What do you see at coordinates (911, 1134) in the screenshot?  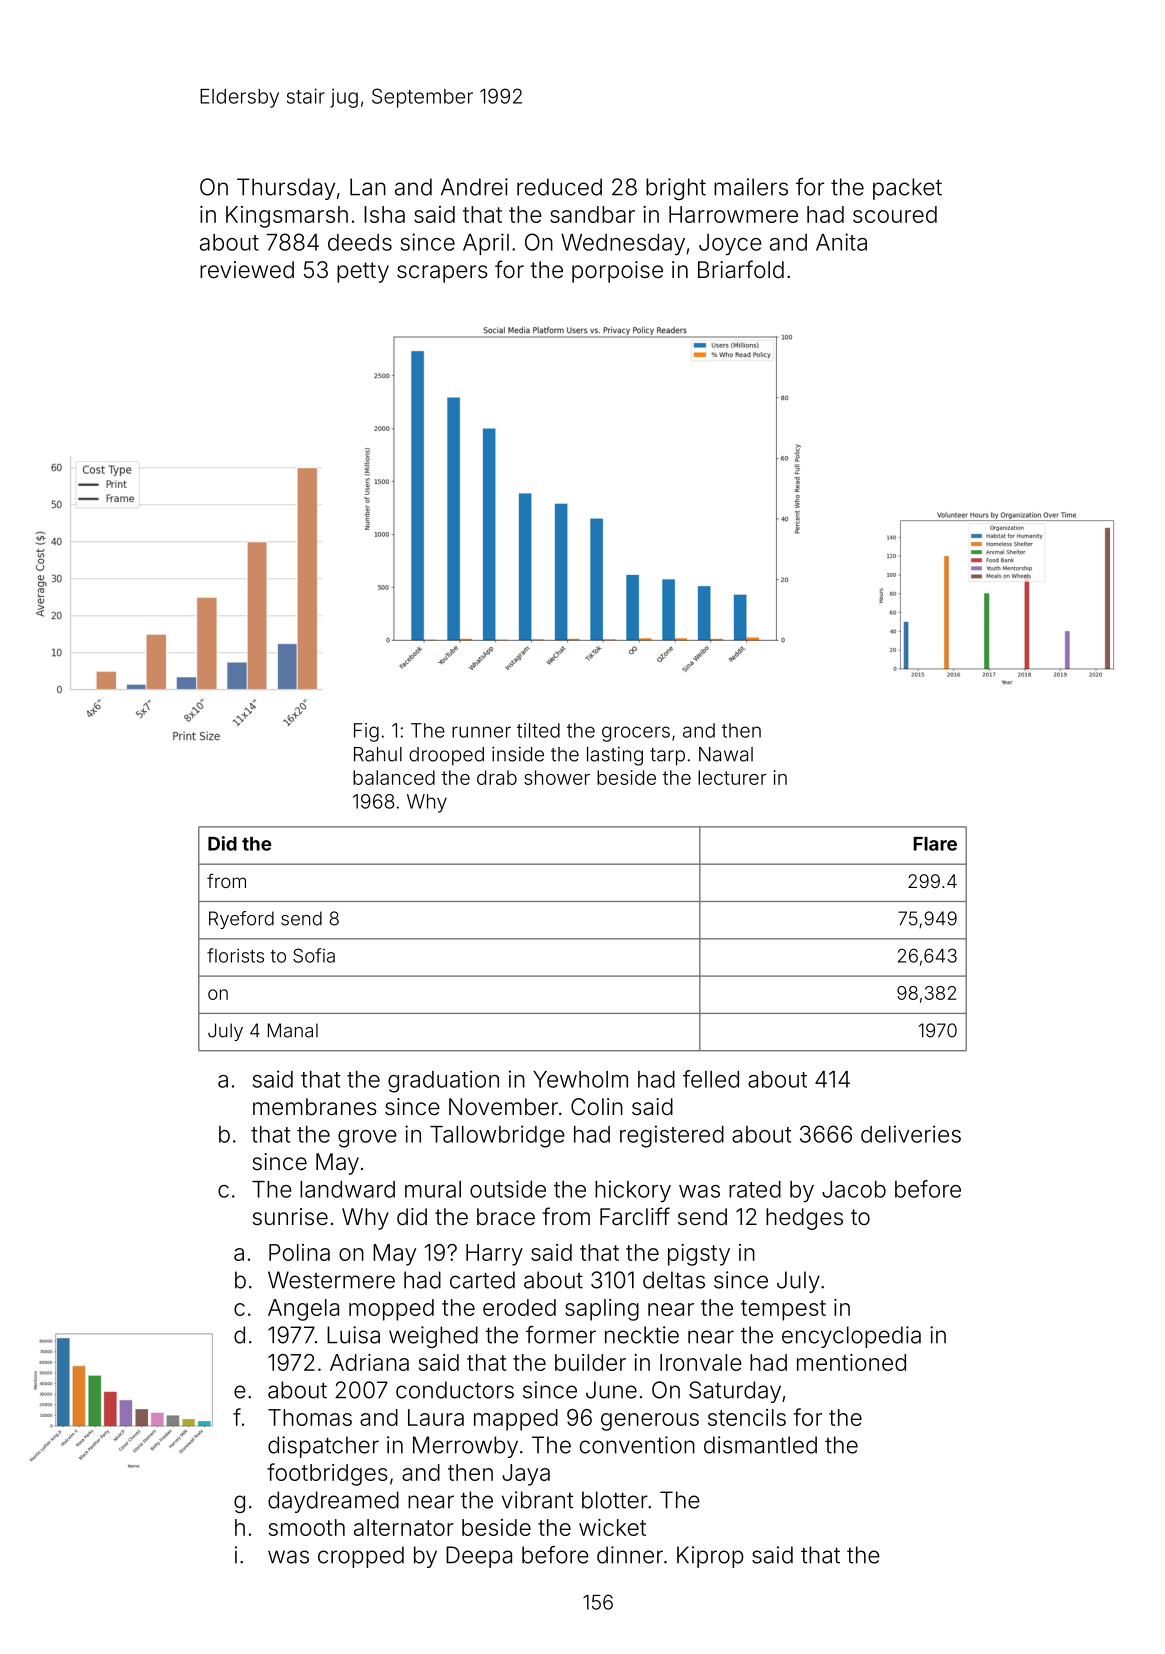 I see `deliveries` at bounding box center [911, 1134].
